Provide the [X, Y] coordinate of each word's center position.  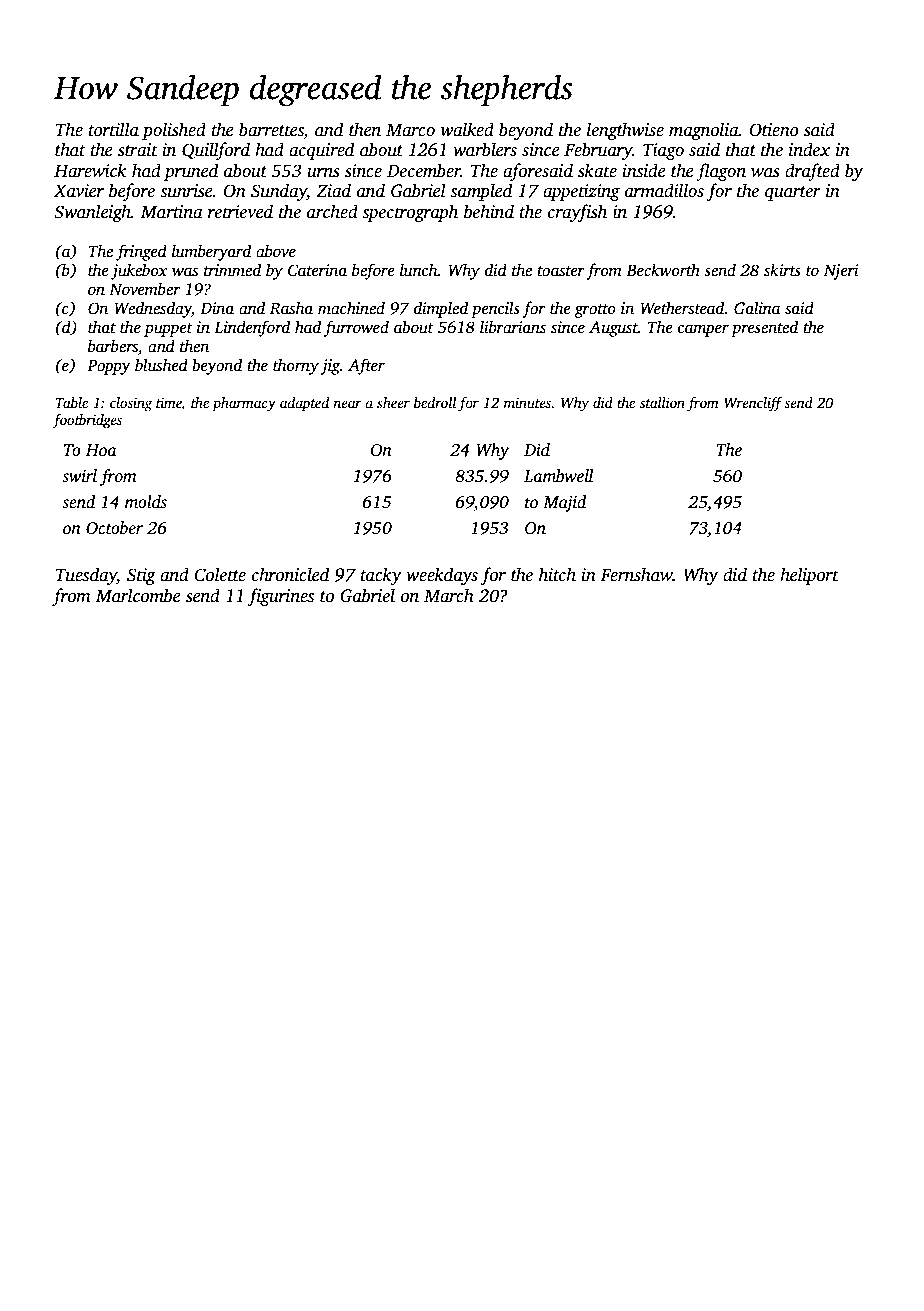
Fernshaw [636, 574]
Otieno [774, 130]
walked [467, 129]
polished [174, 131]
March [449, 595]
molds [146, 502]
